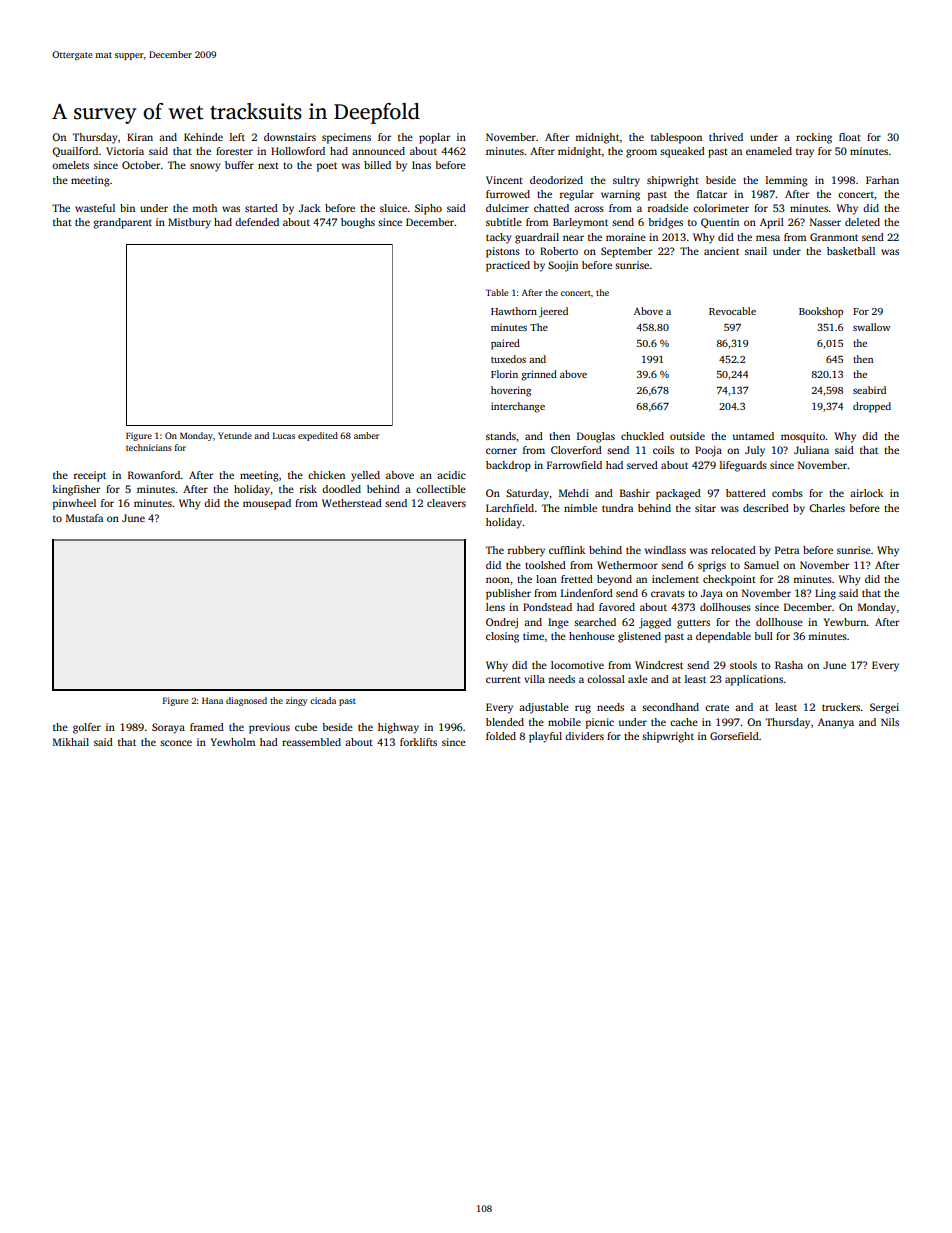 The width and height of the document is (952, 1233). Describe the element at coordinates (267, 504) in the document. I see `mousepad` at that location.
